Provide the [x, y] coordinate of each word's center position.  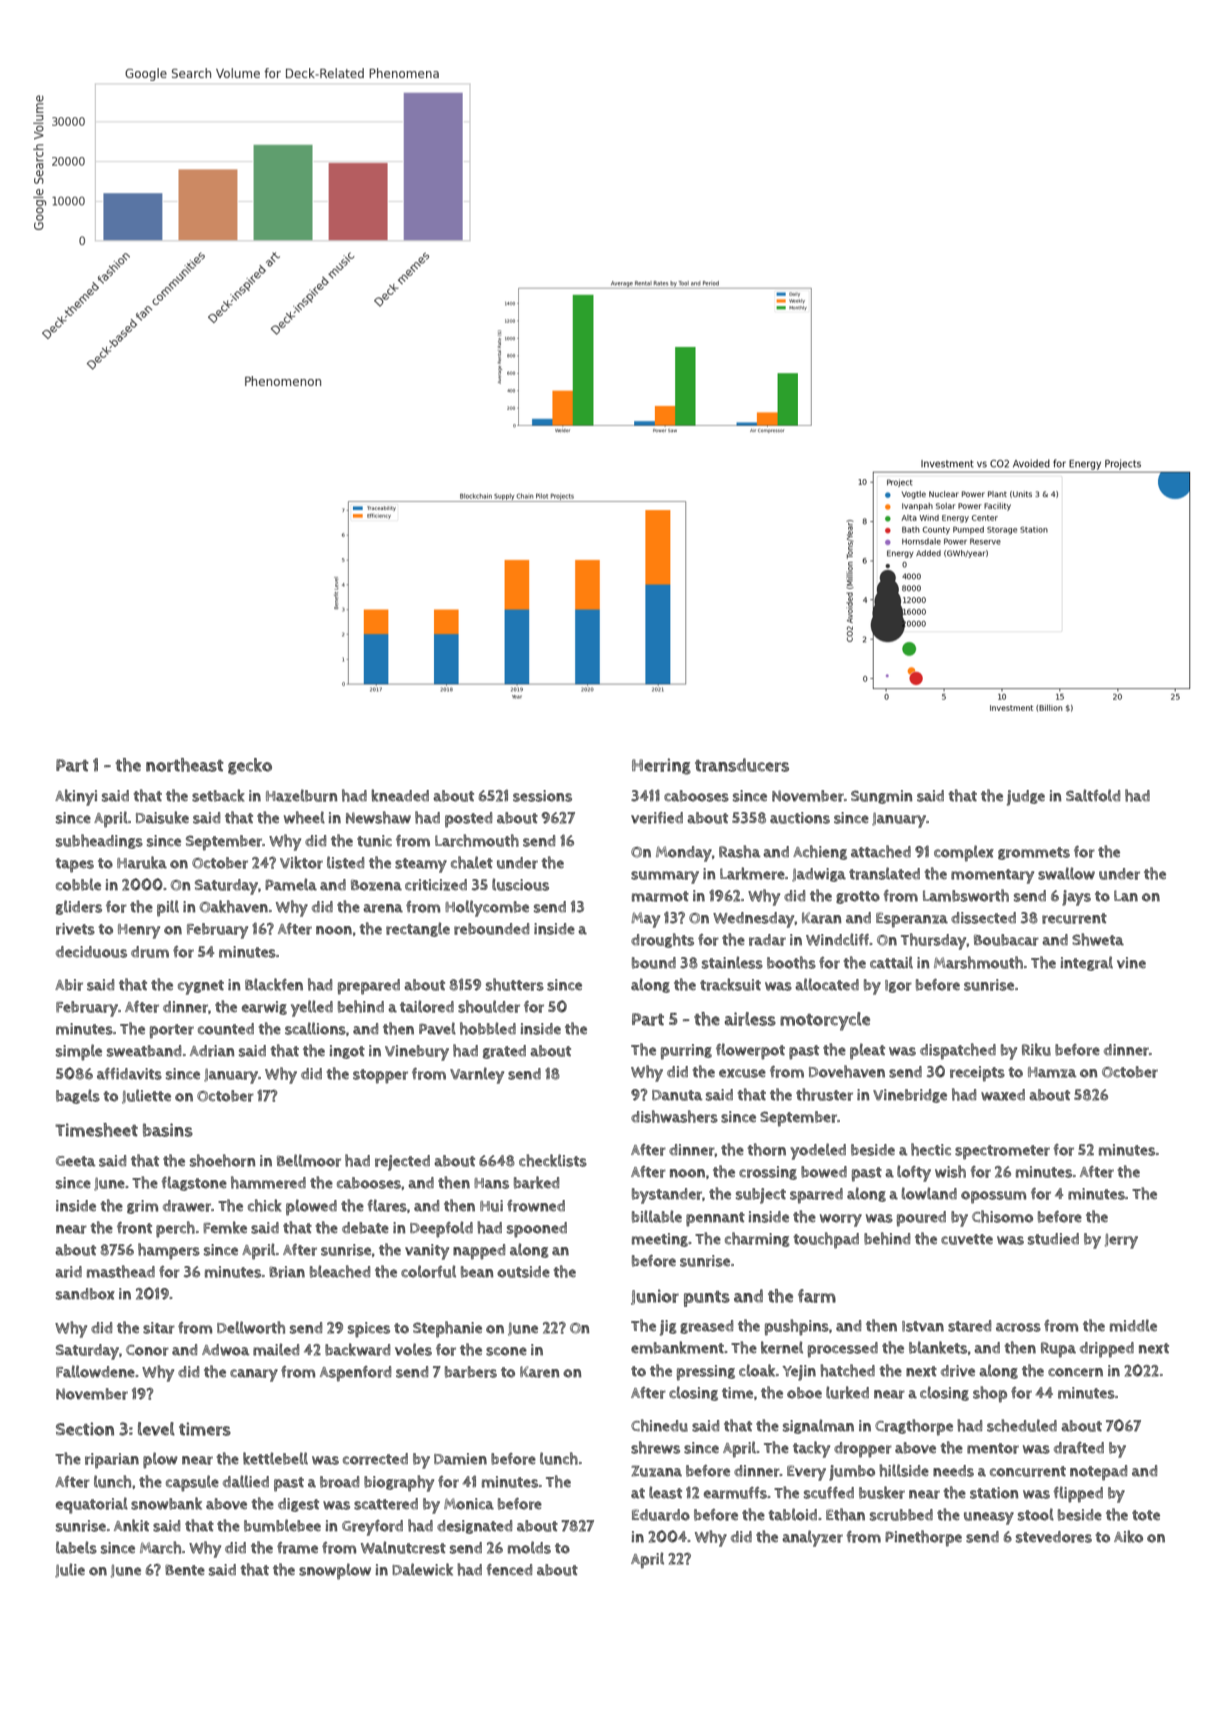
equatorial [92, 1505]
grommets [1034, 853]
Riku [1036, 1049]
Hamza [1052, 1072]
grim [142, 1207]
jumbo [852, 1473]
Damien [460, 1459]
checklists [553, 1160]
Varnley [477, 1075]
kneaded [400, 795]
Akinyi [76, 797]
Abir [69, 985]
